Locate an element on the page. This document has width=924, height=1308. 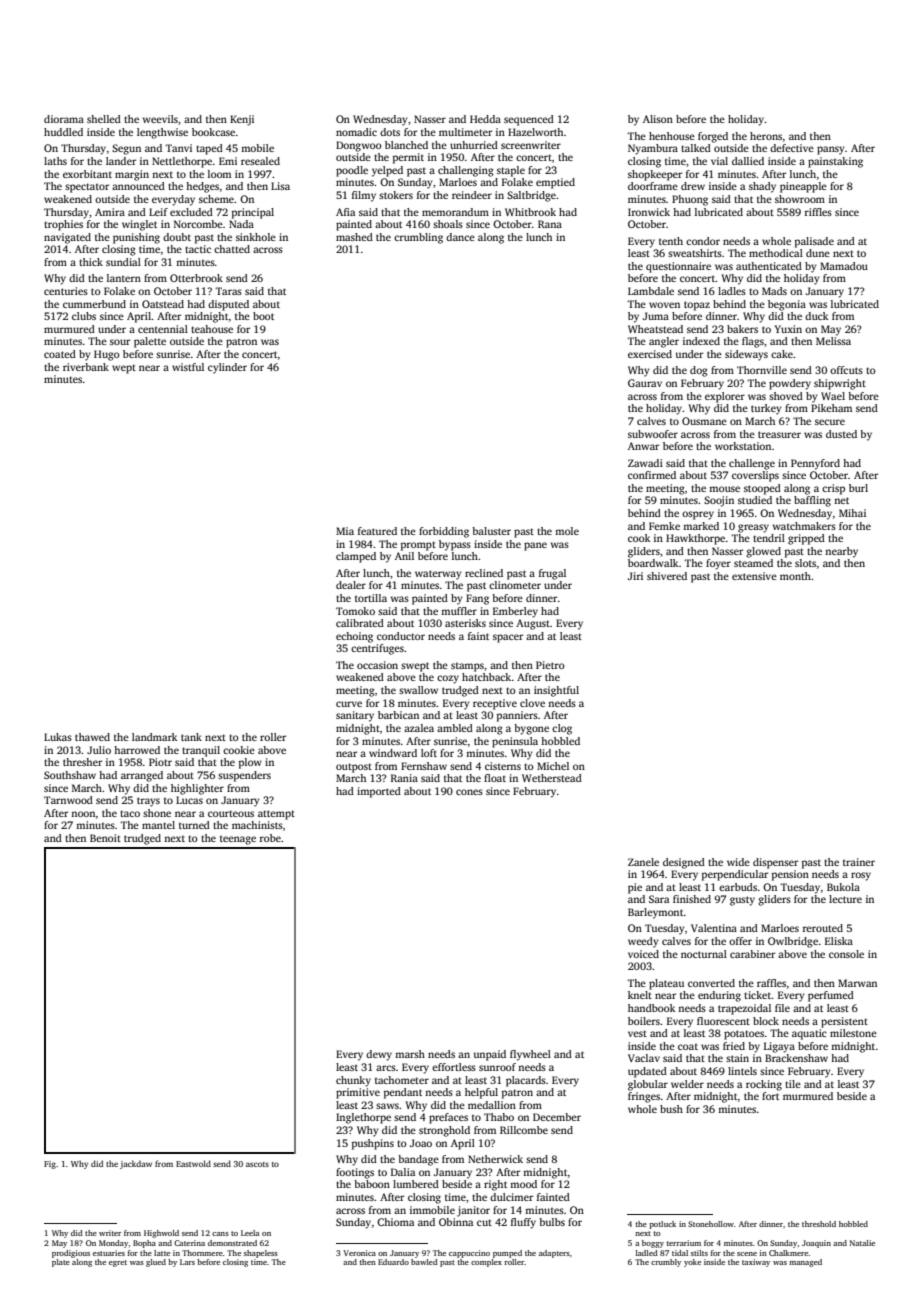
Mia is located at coordinates (345, 531).
